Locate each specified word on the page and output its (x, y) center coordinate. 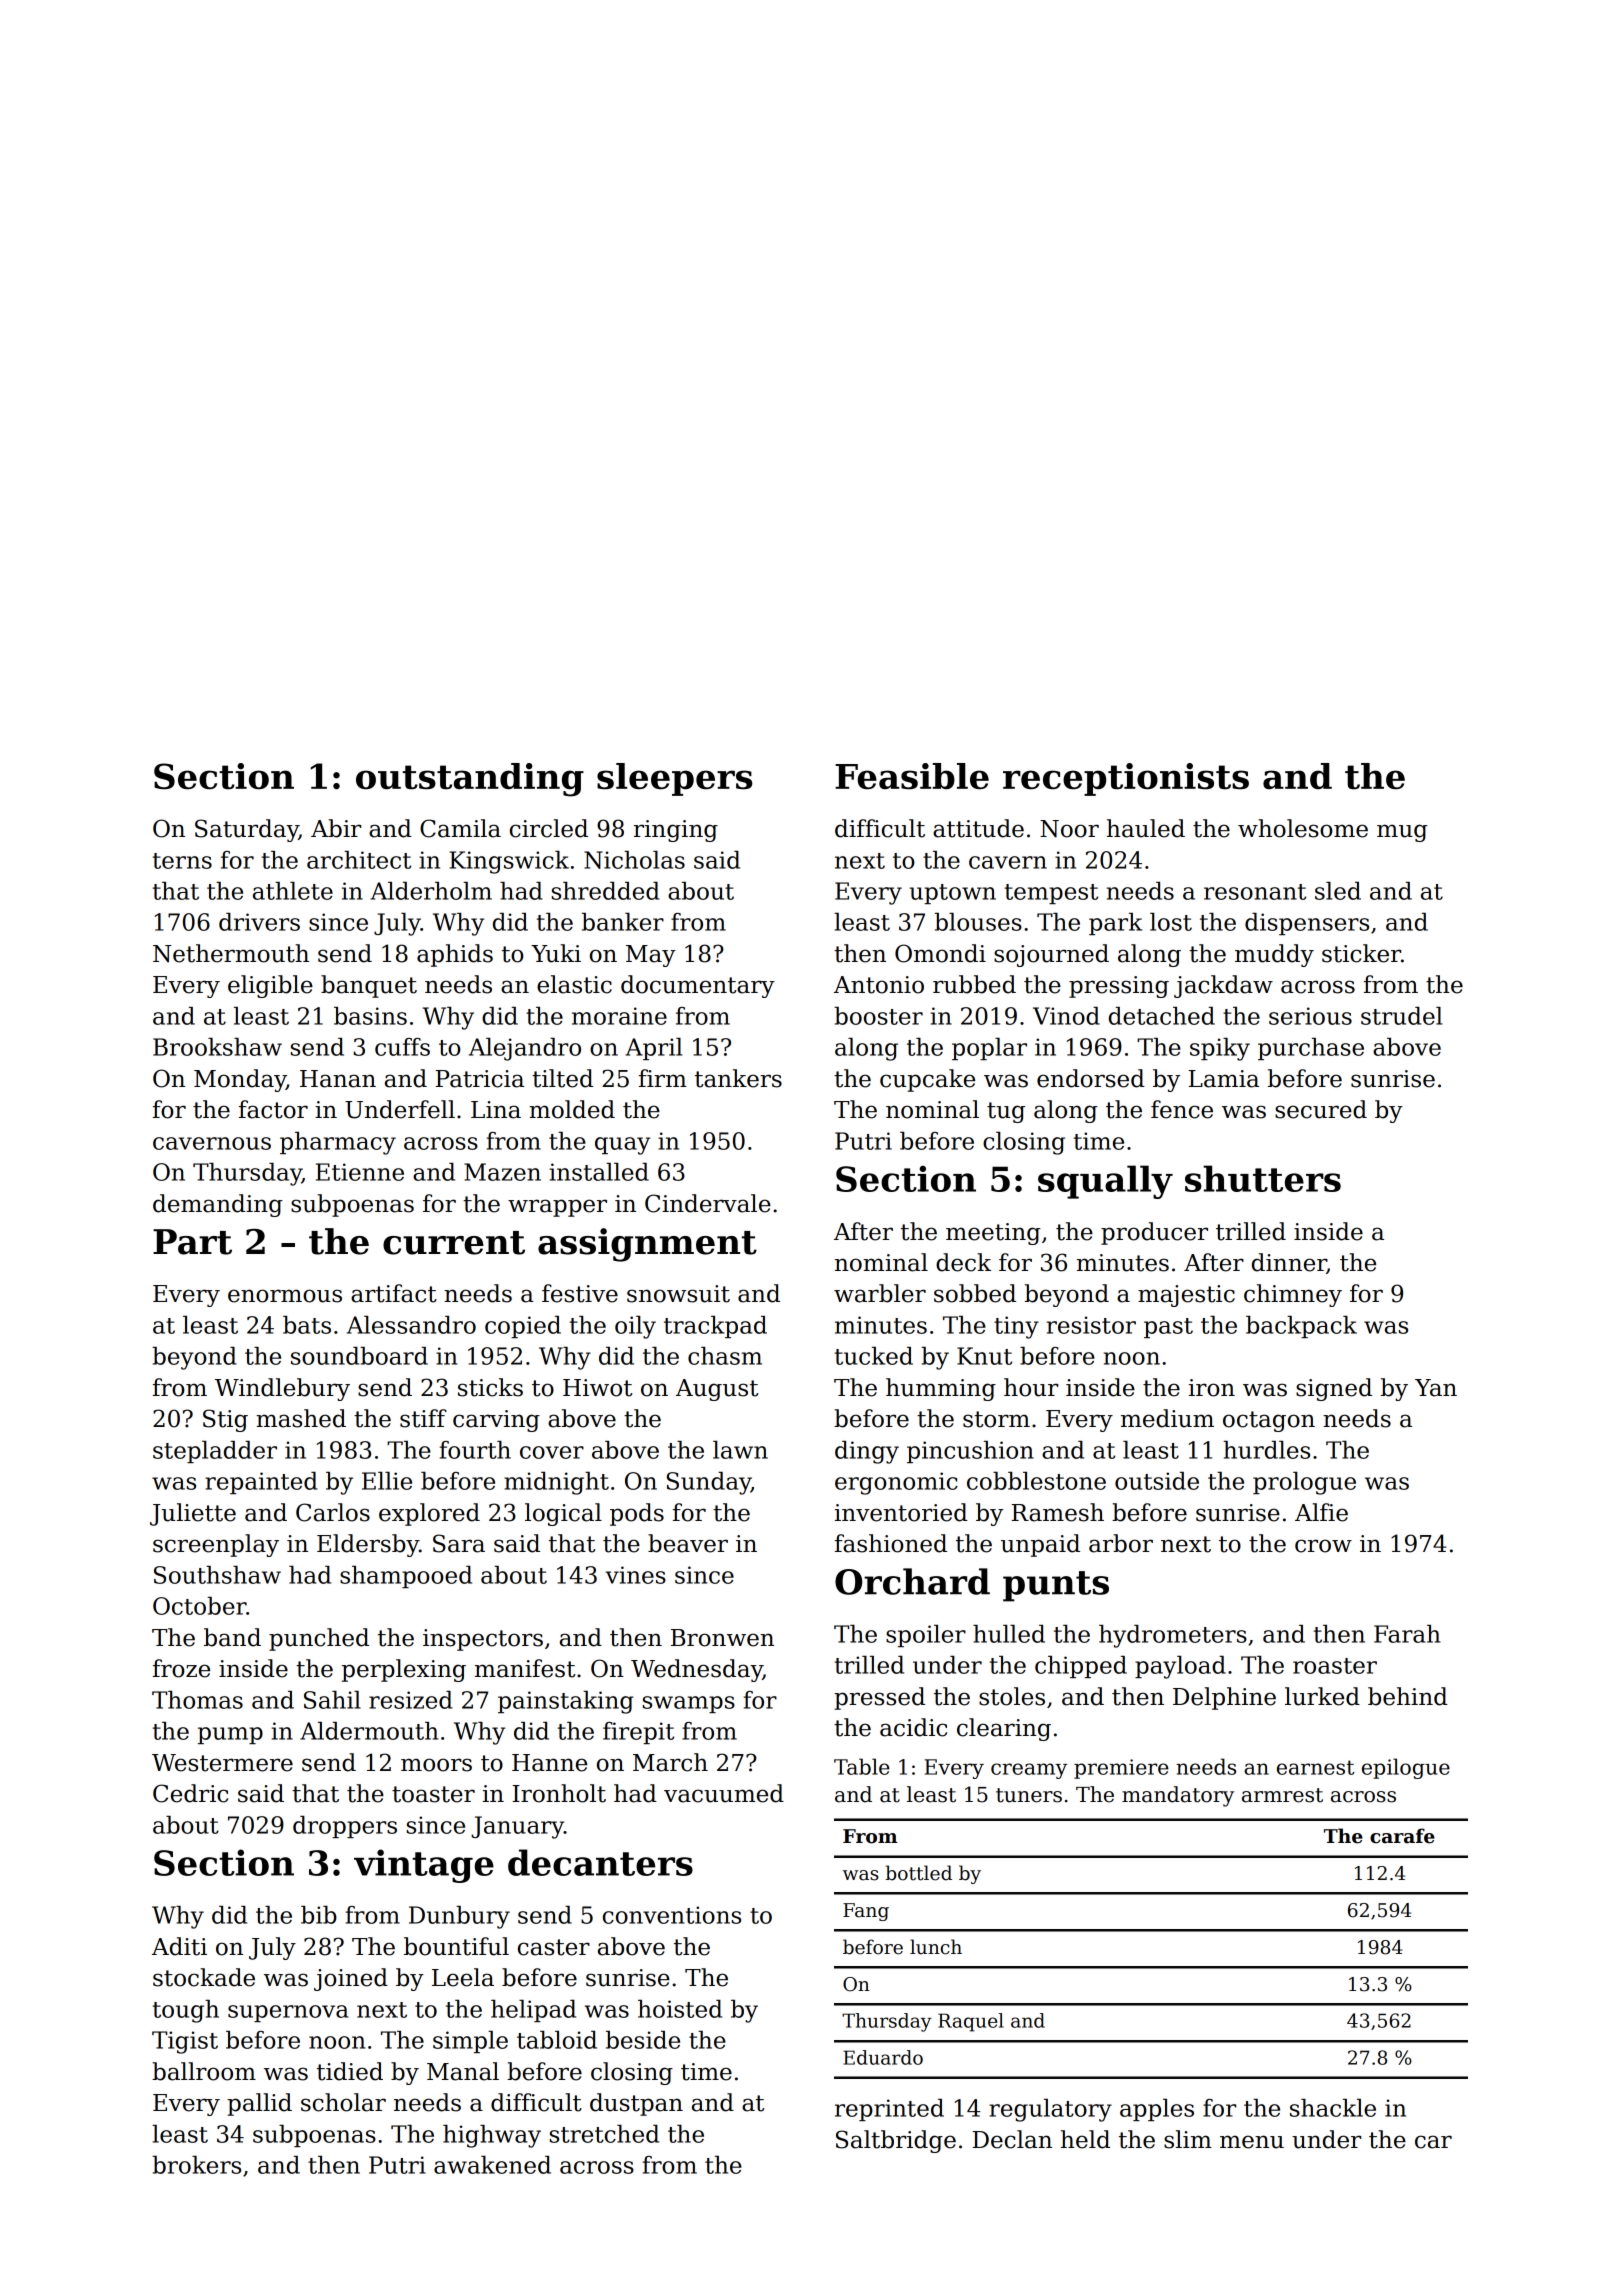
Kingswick (509, 862)
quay (622, 1146)
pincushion (970, 1452)
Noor (1069, 829)
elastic (574, 984)
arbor (1121, 1543)
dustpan (636, 2104)
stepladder (215, 1452)
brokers (196, 2165)
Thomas (197, 1700)
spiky (1220, 1049)
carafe (1402, 1836)
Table (862, 1766)
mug (1402, 833)
